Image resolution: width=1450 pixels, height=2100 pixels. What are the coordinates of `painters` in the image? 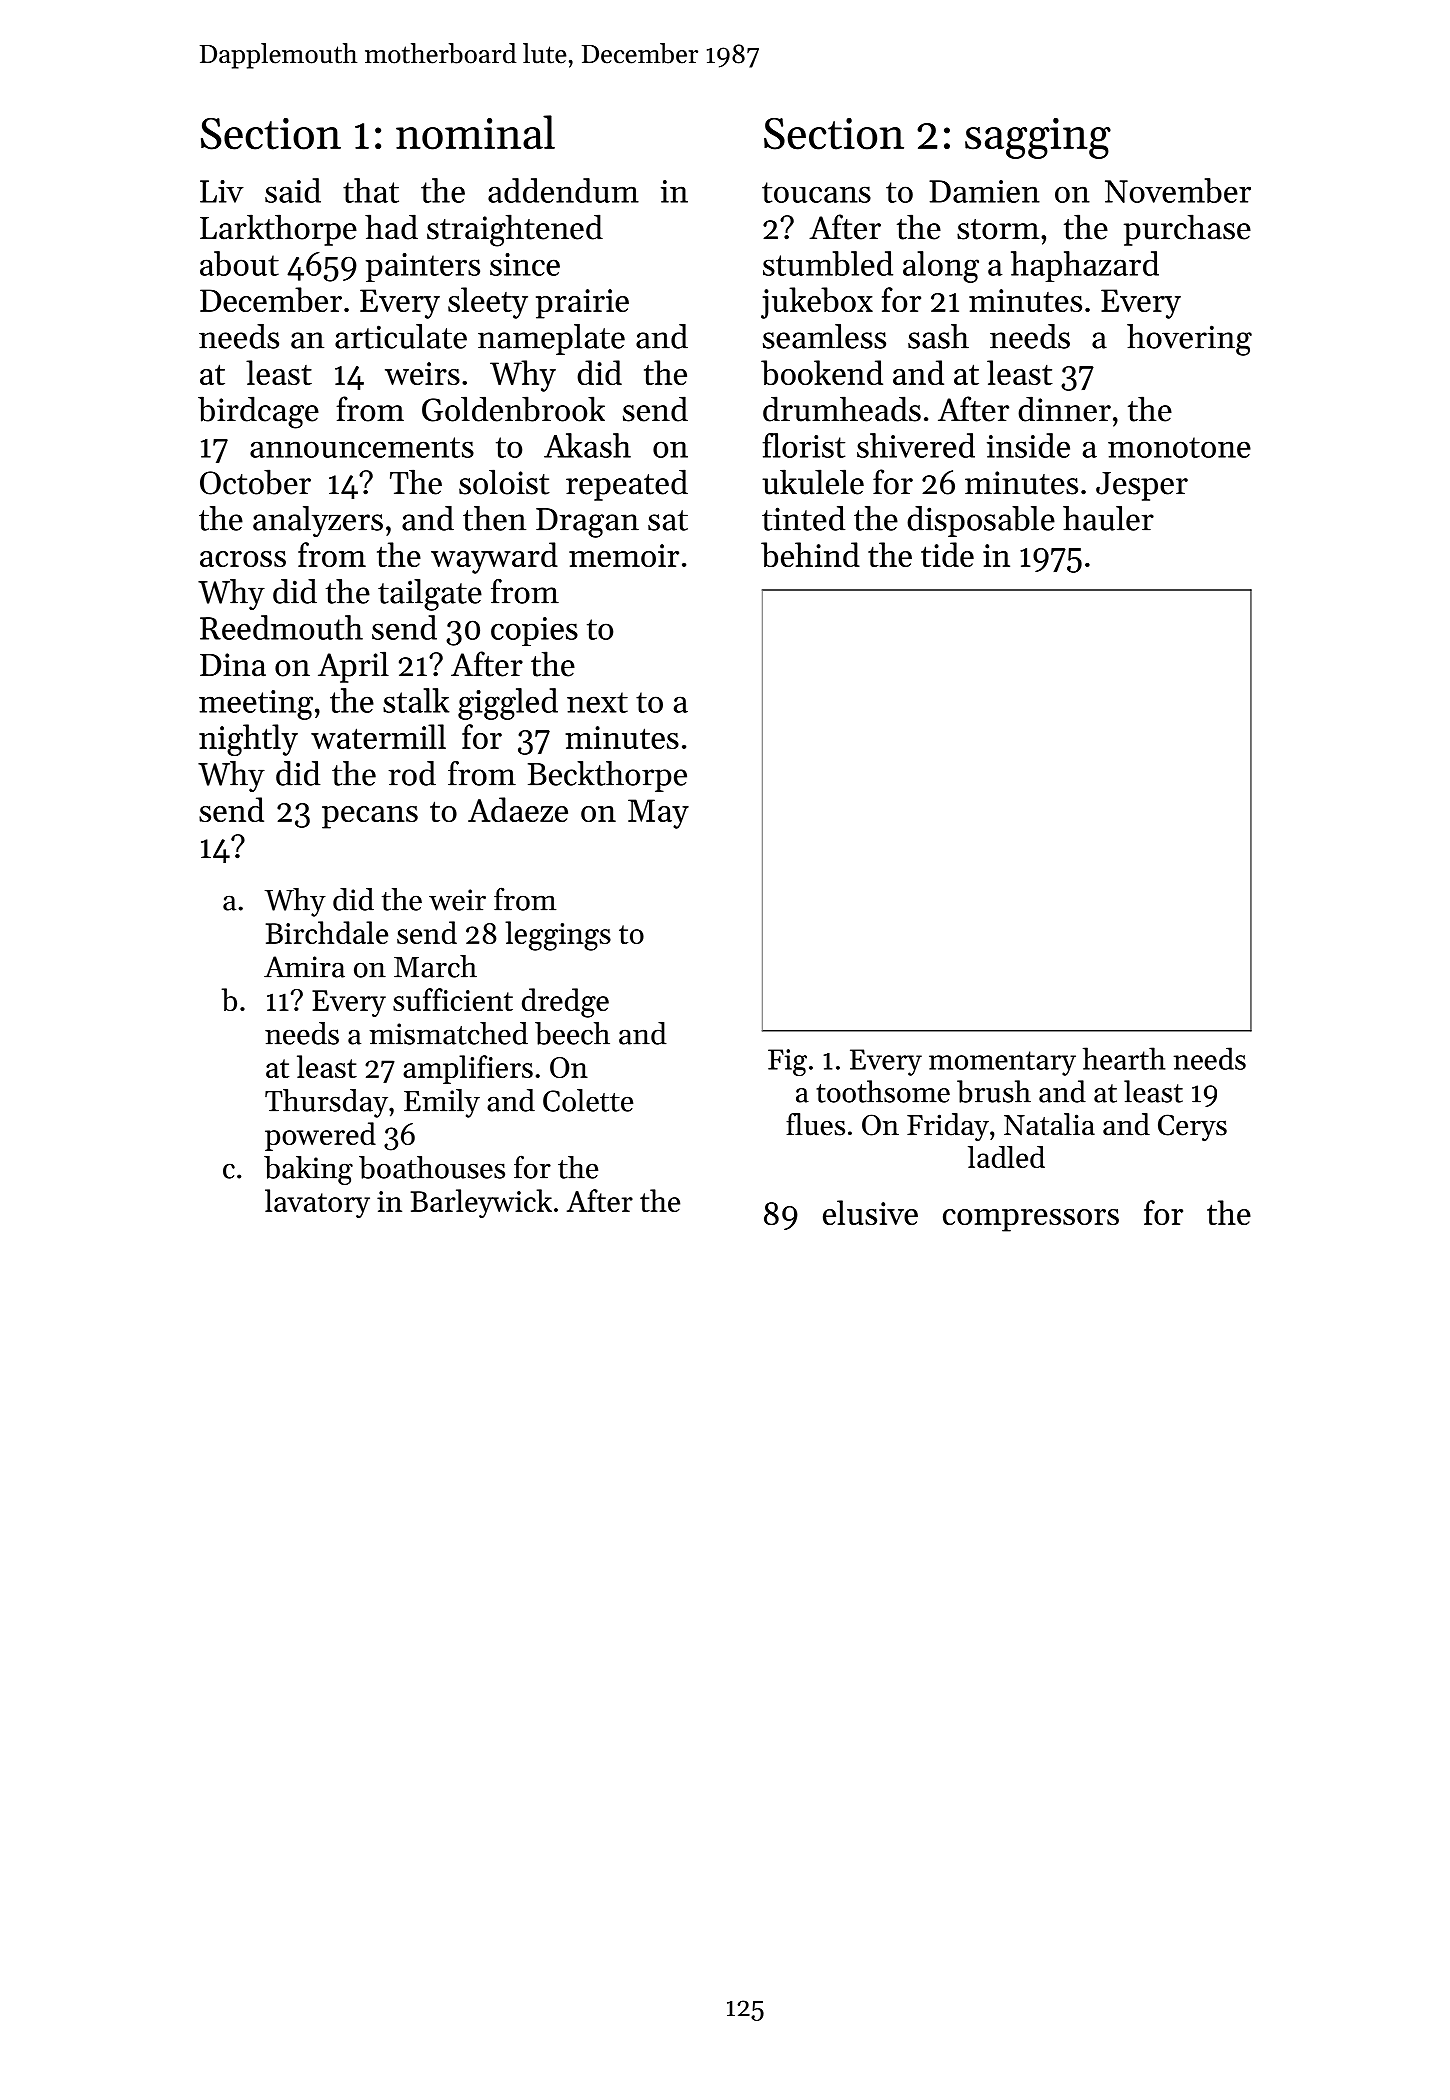 It's located at (423, 267).
